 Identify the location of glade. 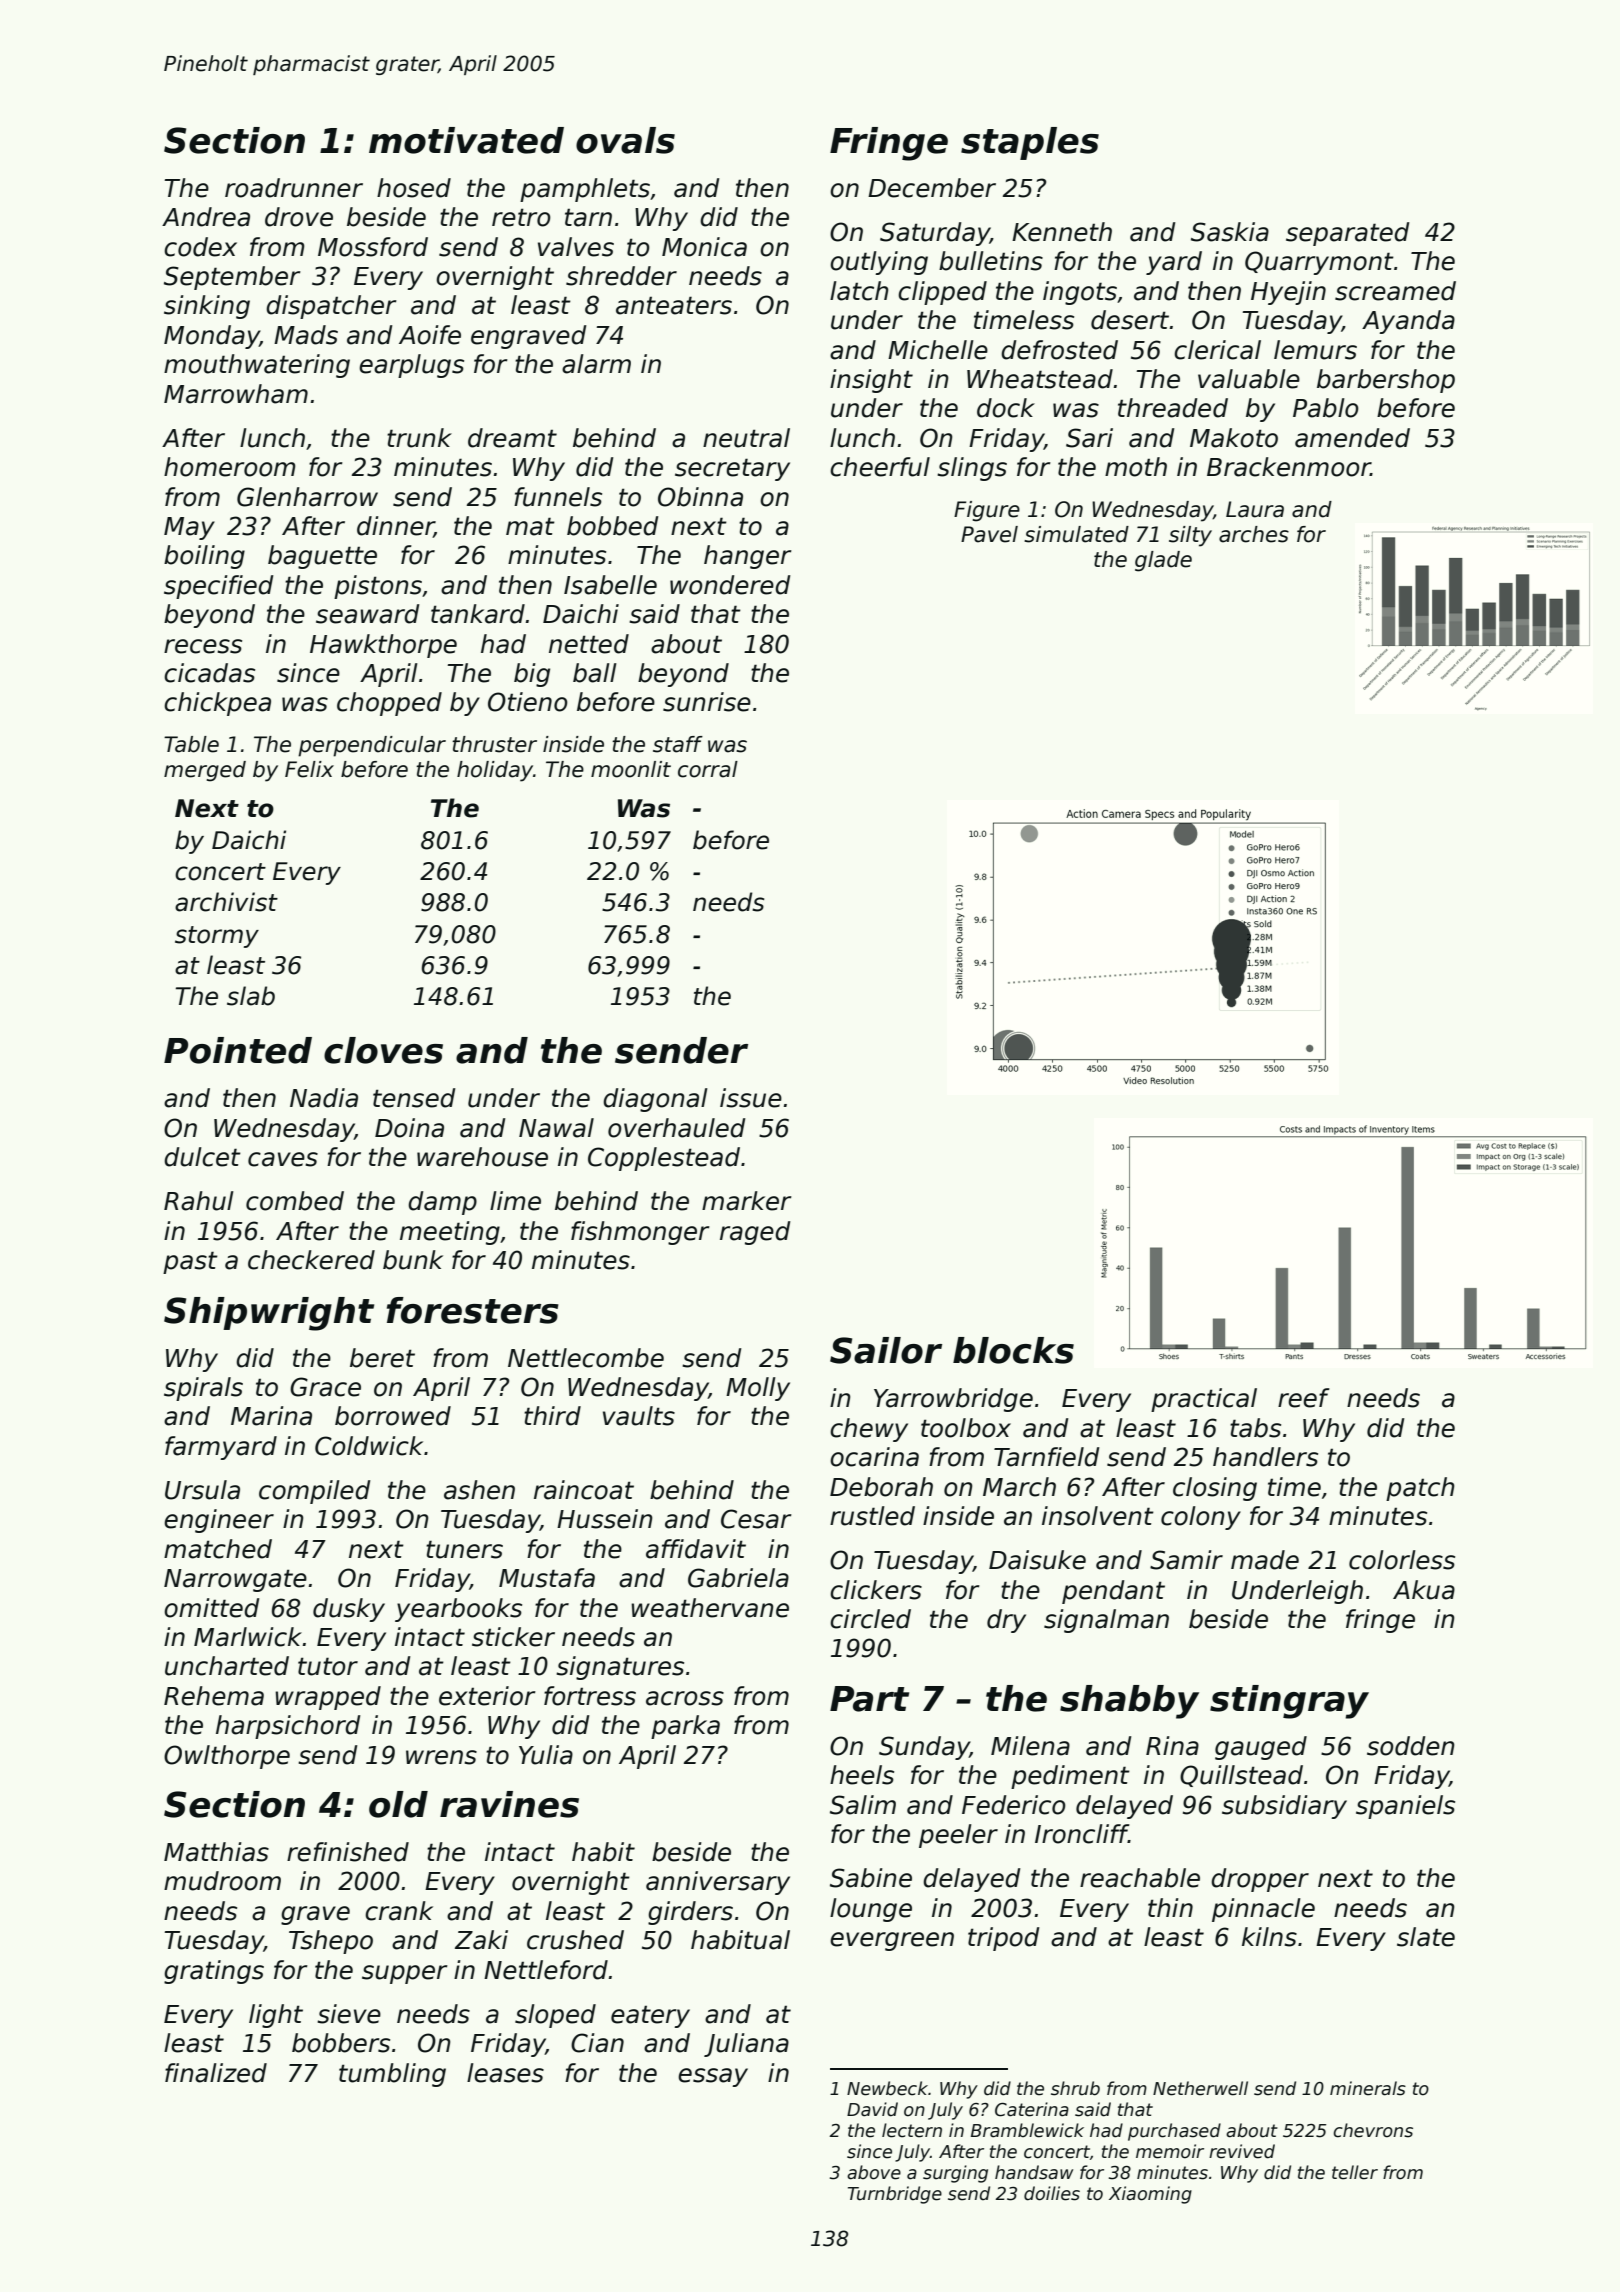
(1163, 561).
